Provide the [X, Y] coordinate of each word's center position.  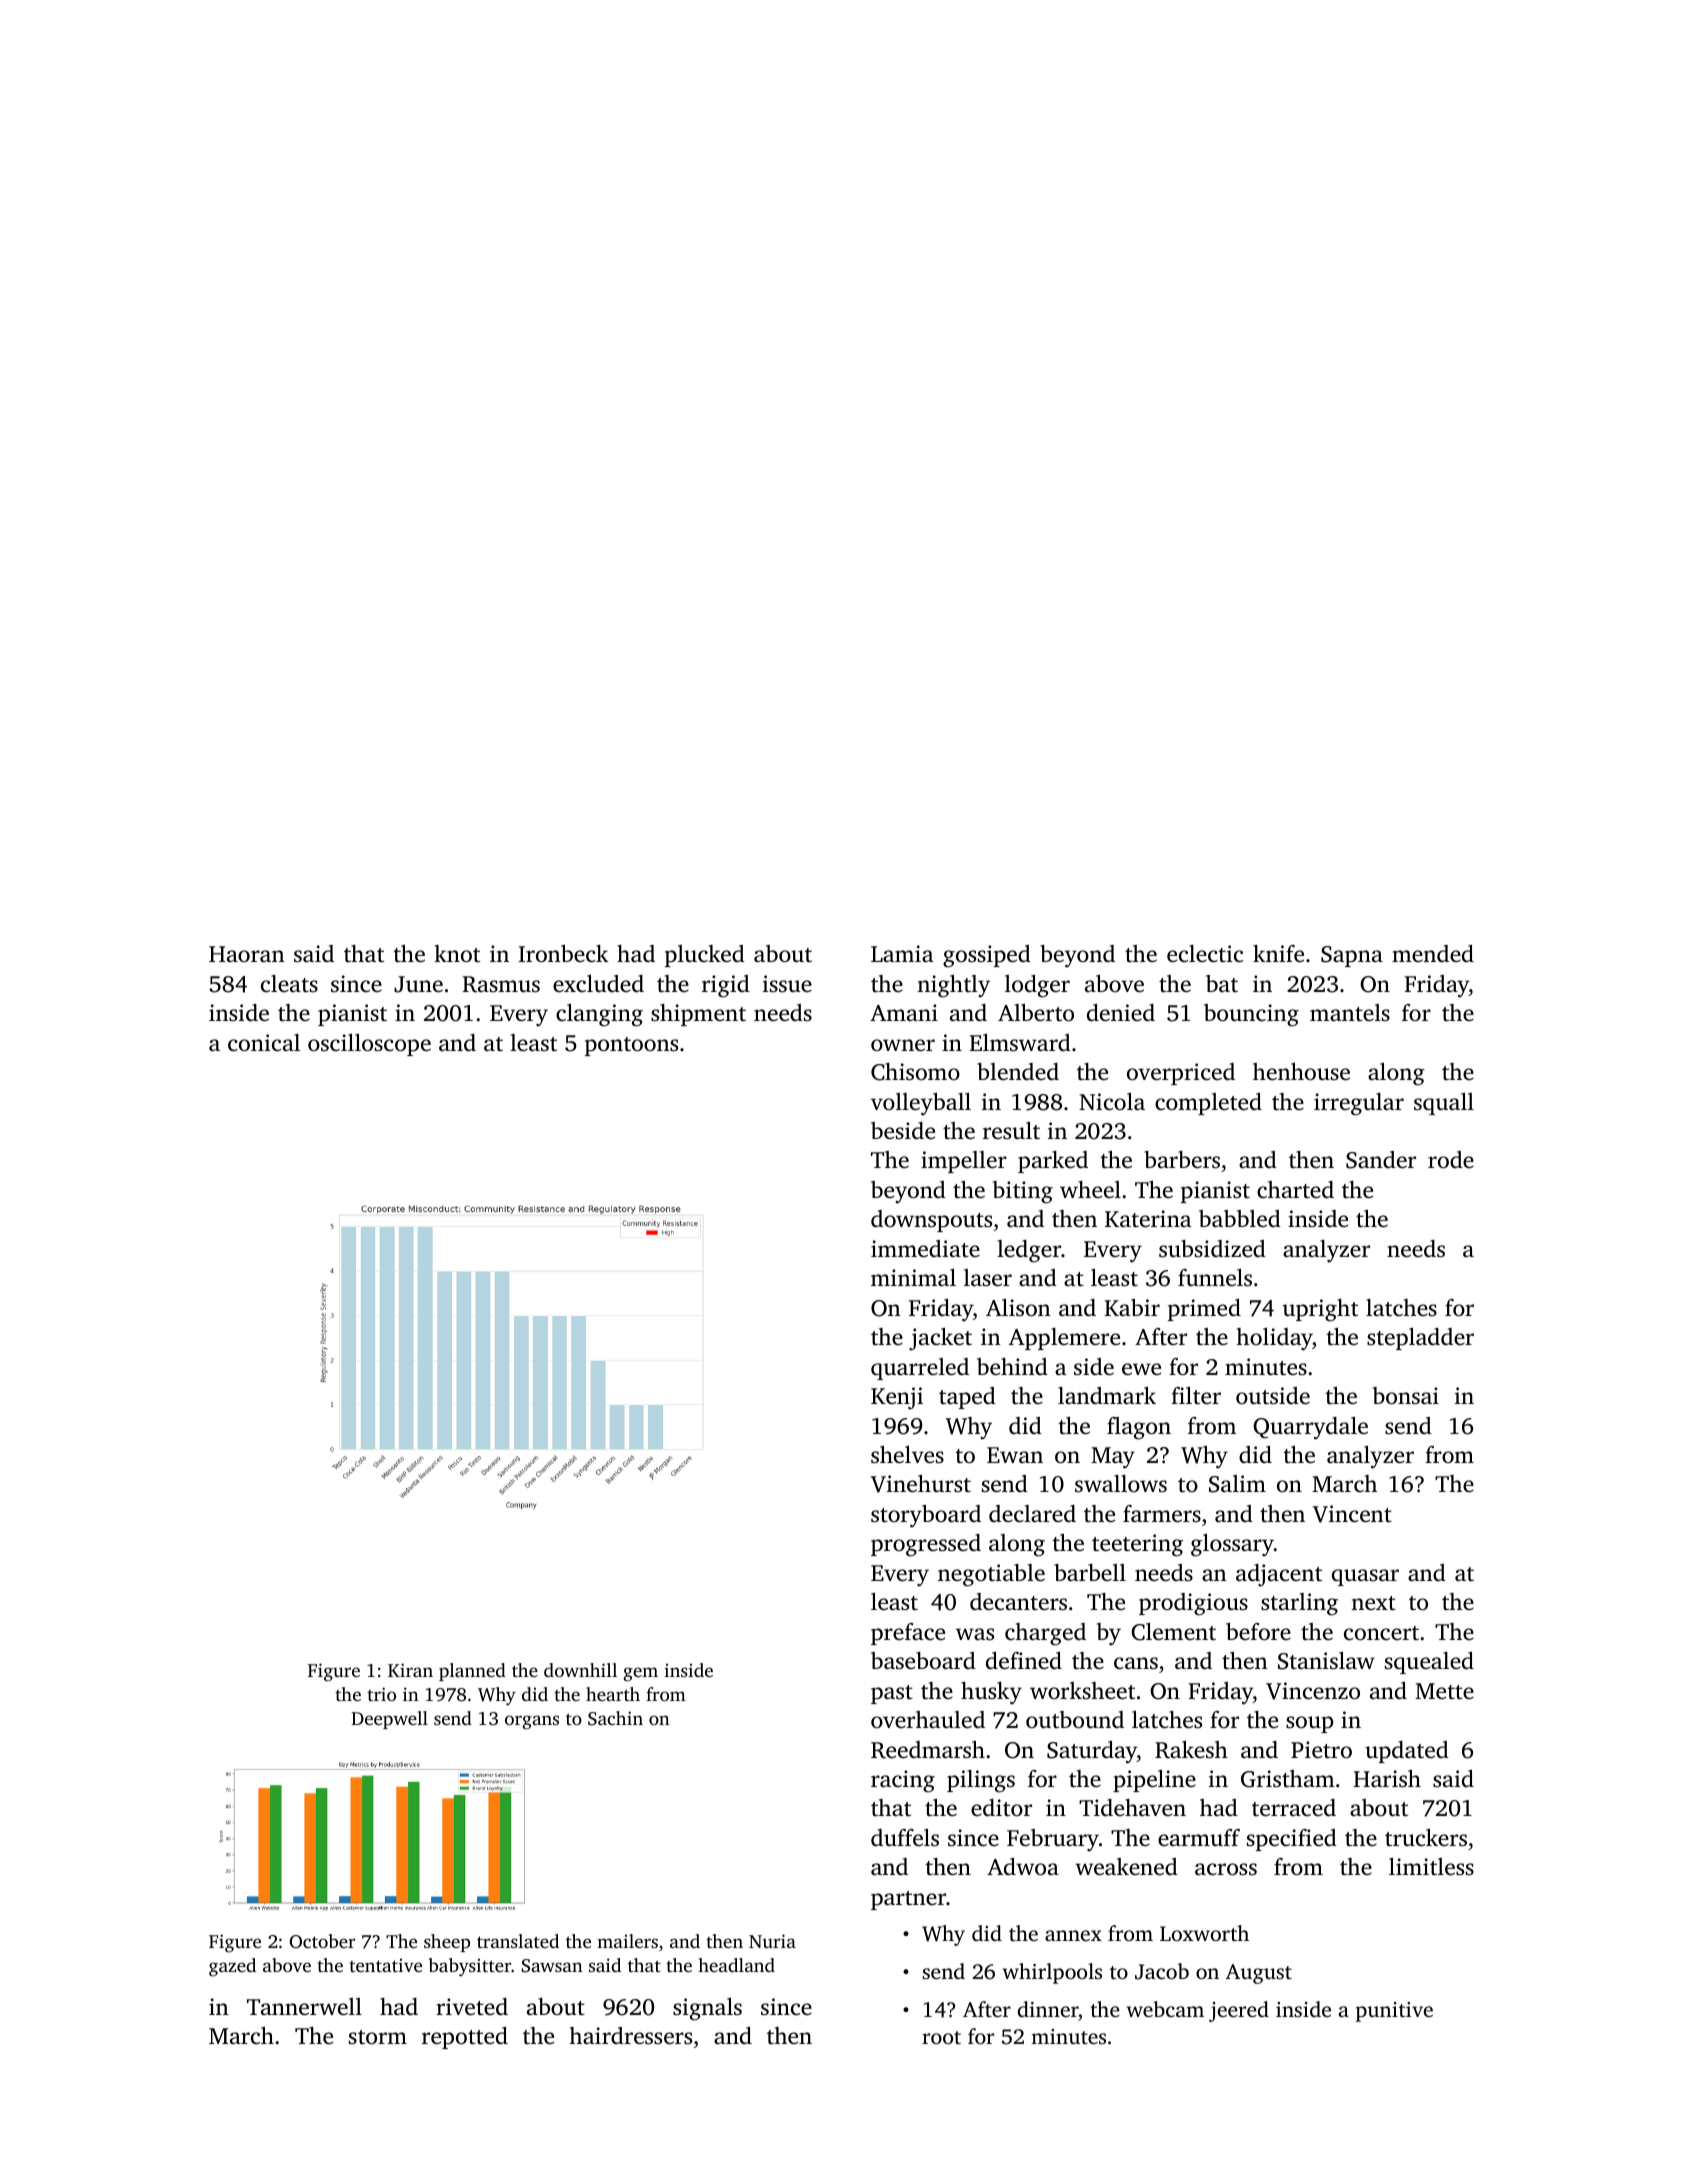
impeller [964, 1162]
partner [908, 1900]
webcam [1165, 2009]
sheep [447, 1943]
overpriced [1181, 1074]
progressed [926, 1545]
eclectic [1205, 954]
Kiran [410, 1670]
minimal [913, 1278]
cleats [289, 984]
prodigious [1193, 1604]
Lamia [902, 953]
